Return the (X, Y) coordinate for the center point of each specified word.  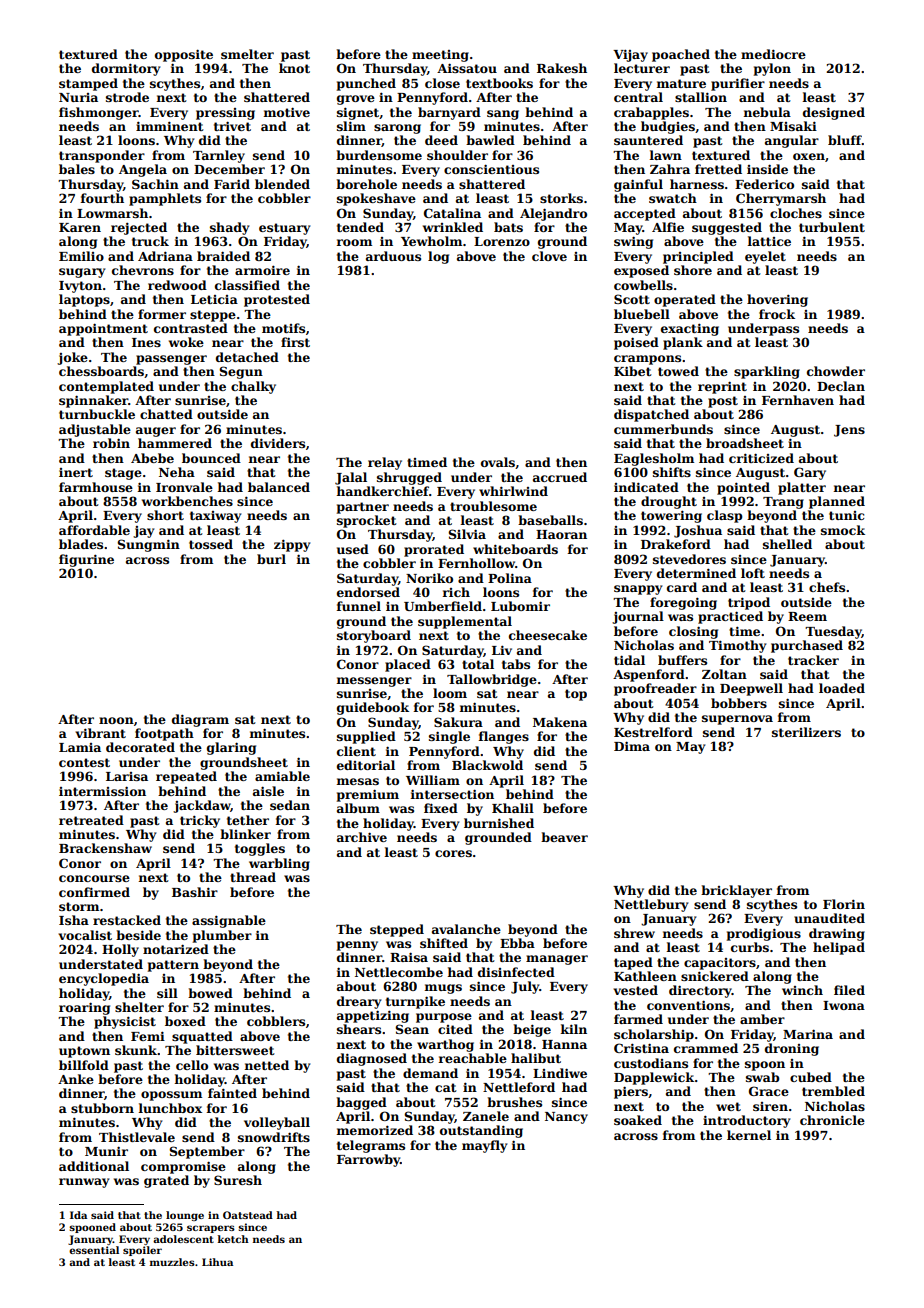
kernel (749, 1135)
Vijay (630, 55)
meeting (440, 56)
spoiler (142, 1251)
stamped (88, 84)
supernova (737, 720)
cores (453, 853)
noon (116, 720)
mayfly (484, 1146)
